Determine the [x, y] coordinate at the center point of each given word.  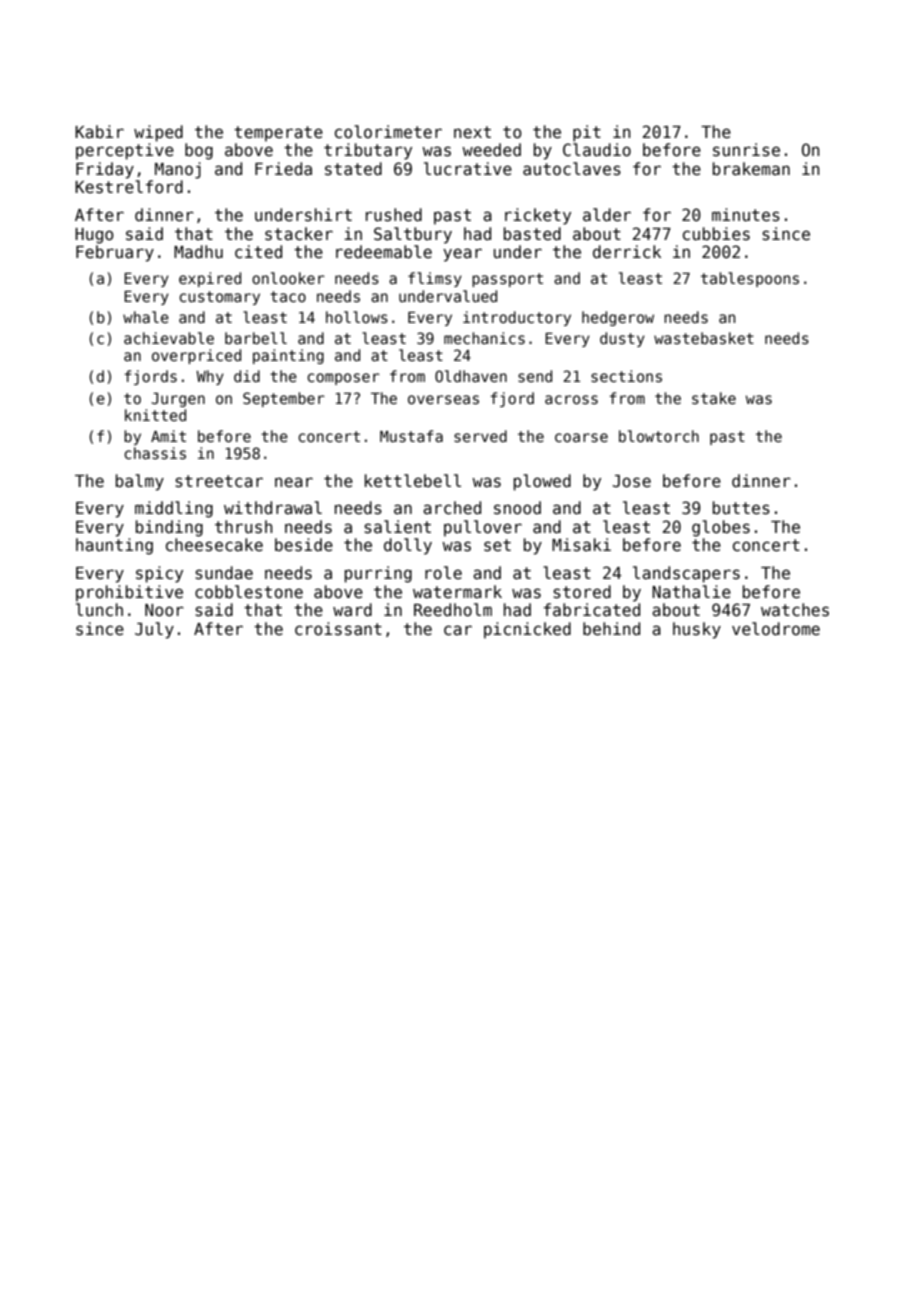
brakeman [751, 169]
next [472, 132]
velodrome [776, 629]
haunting [114, 546]
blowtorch [659, 436]
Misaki [581, 545]
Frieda [283, 169]
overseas [443, 399]
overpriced [196, 356]
